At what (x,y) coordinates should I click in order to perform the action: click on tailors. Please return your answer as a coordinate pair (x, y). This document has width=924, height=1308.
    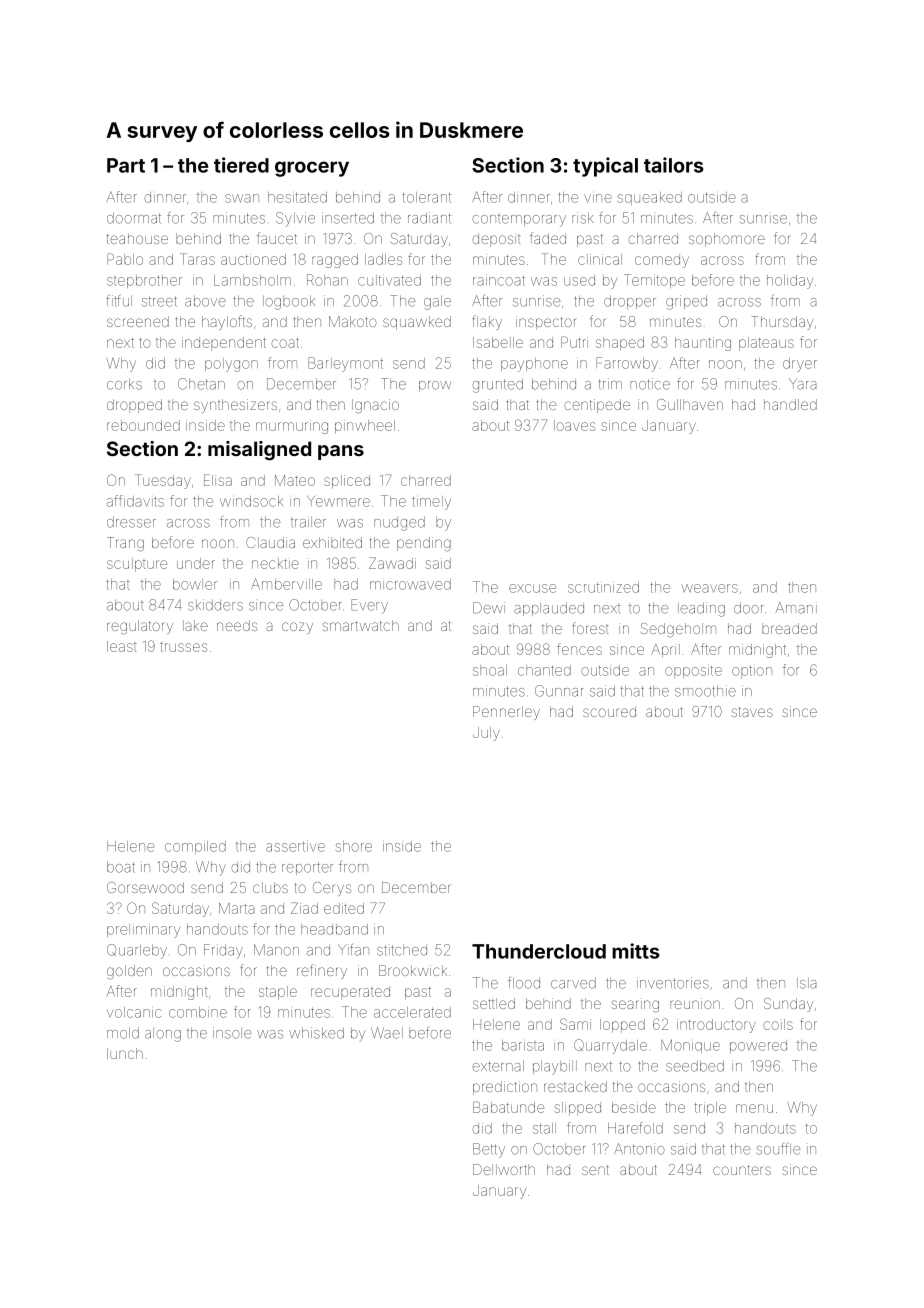
    Looking at the image, I should click on (674, 165).
